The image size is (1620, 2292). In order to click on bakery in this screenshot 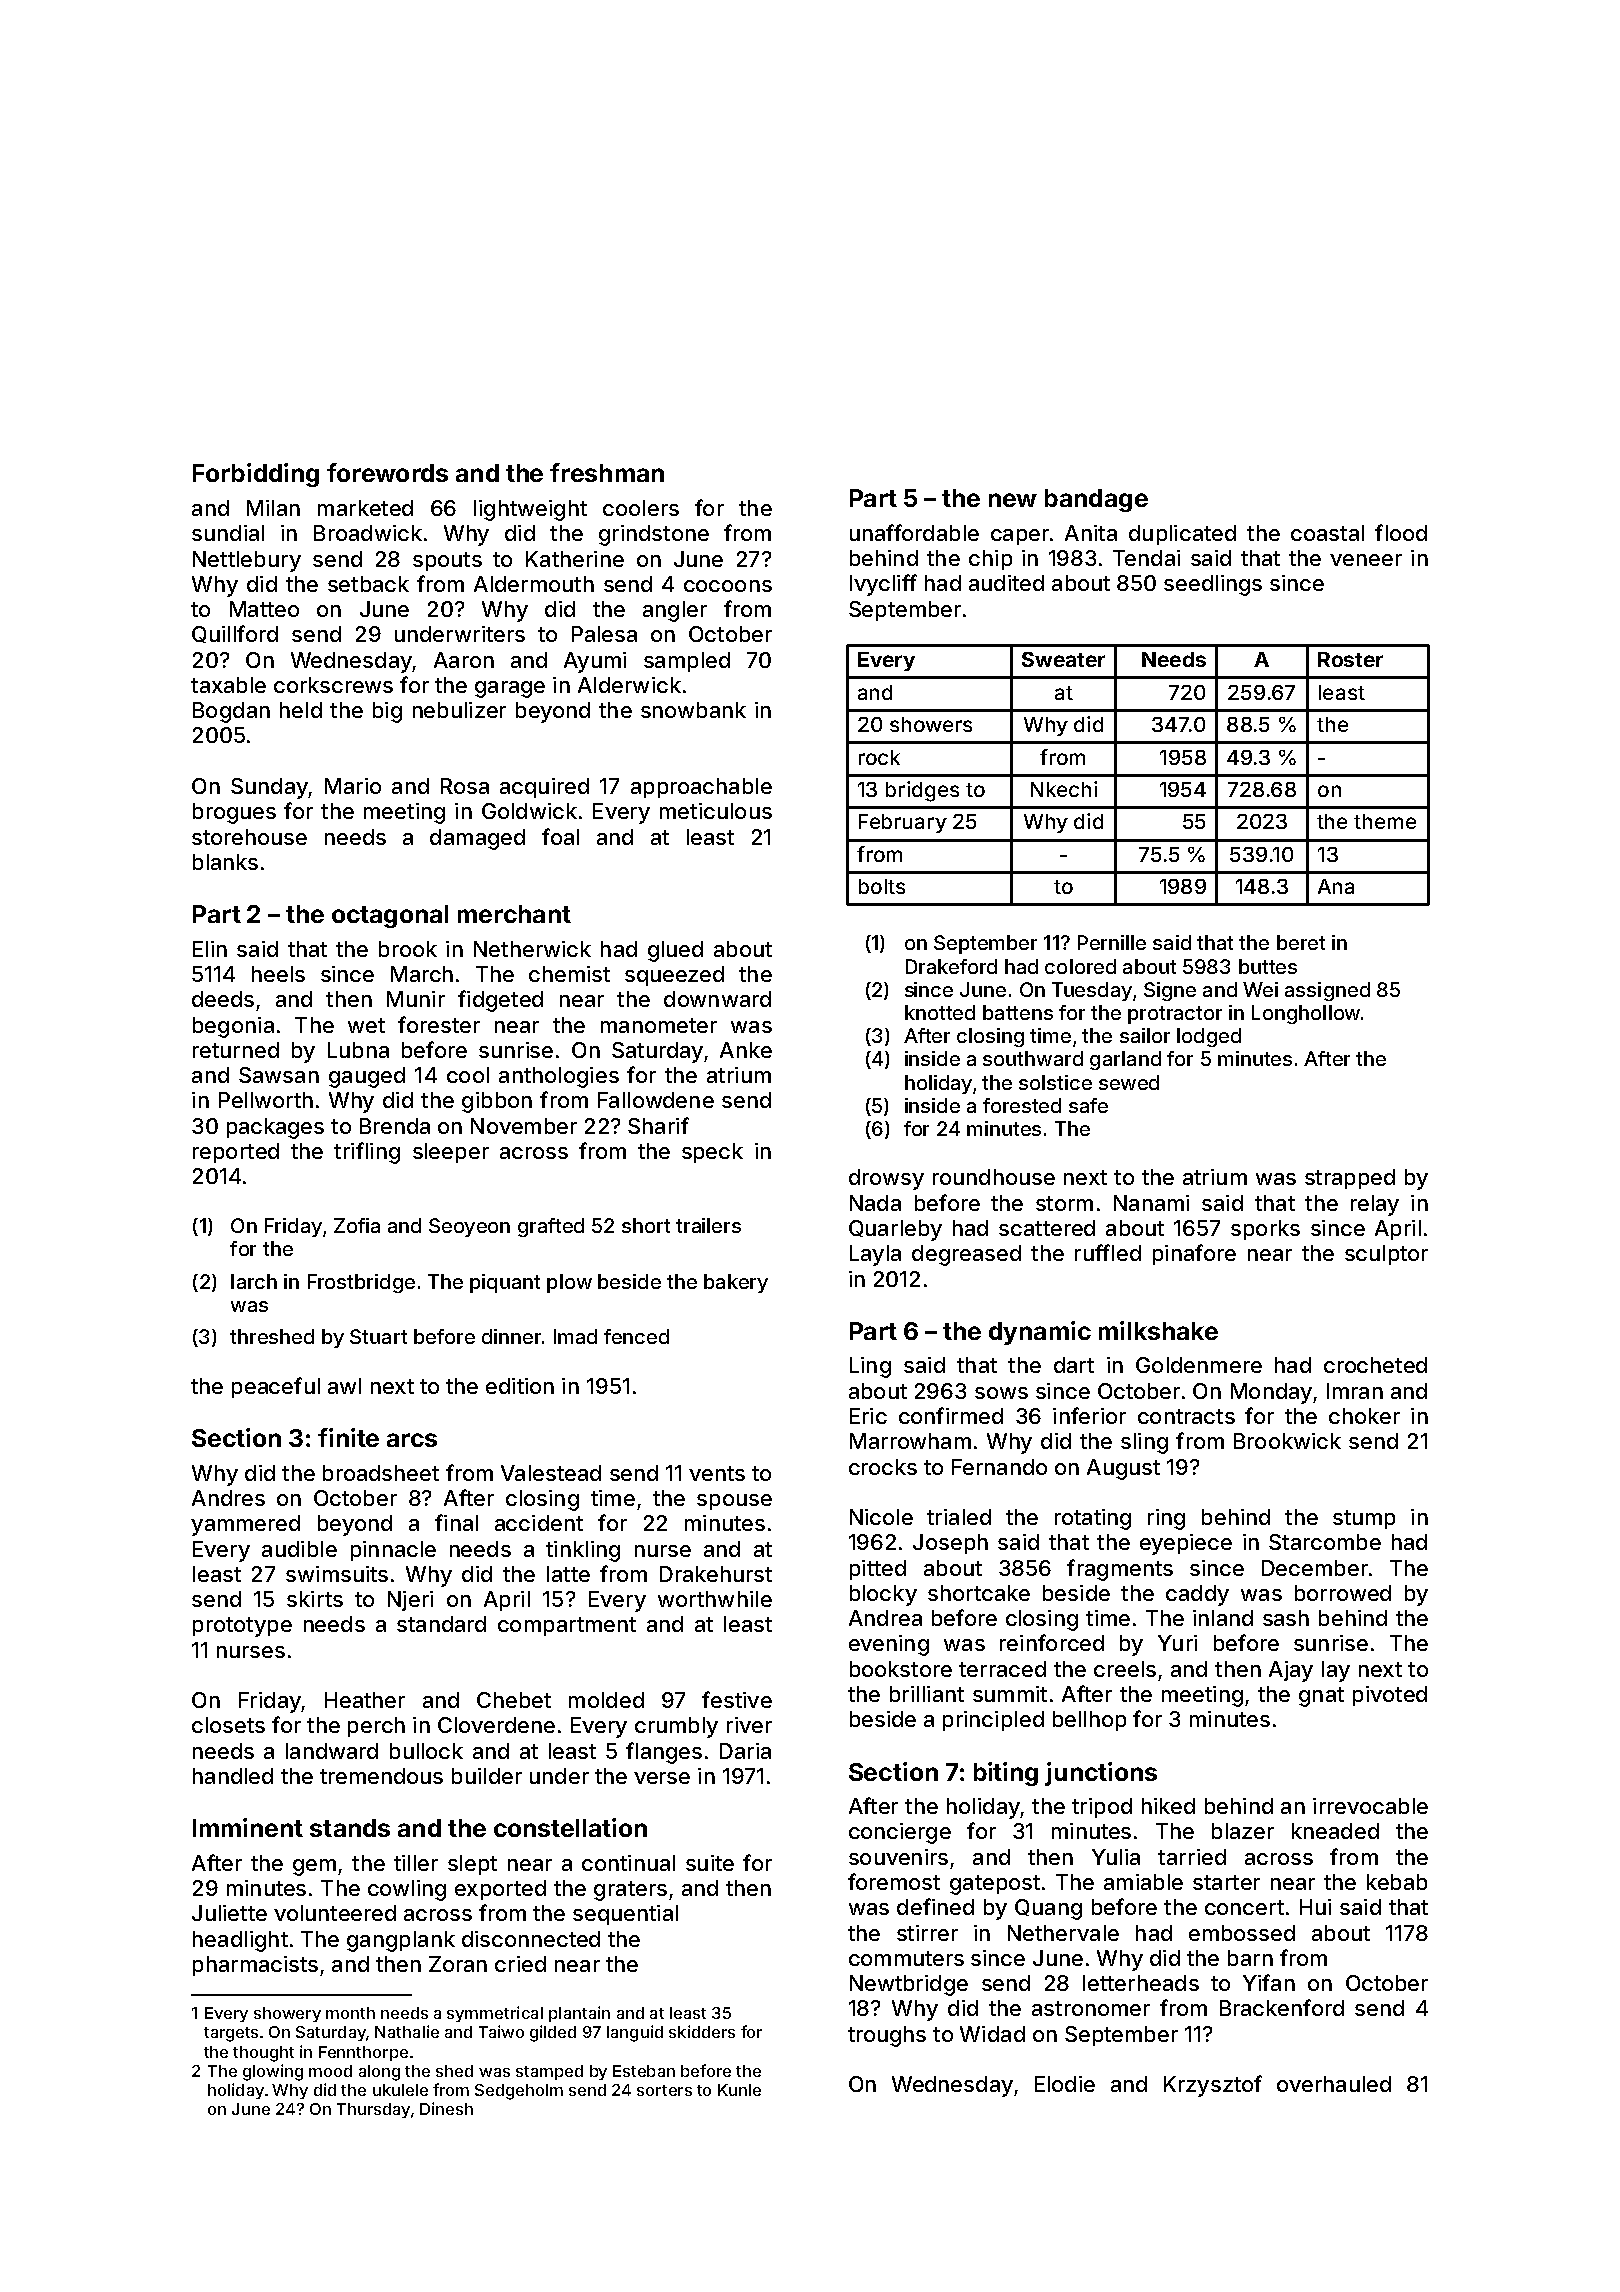, I will do `click(736, 1283)`.
